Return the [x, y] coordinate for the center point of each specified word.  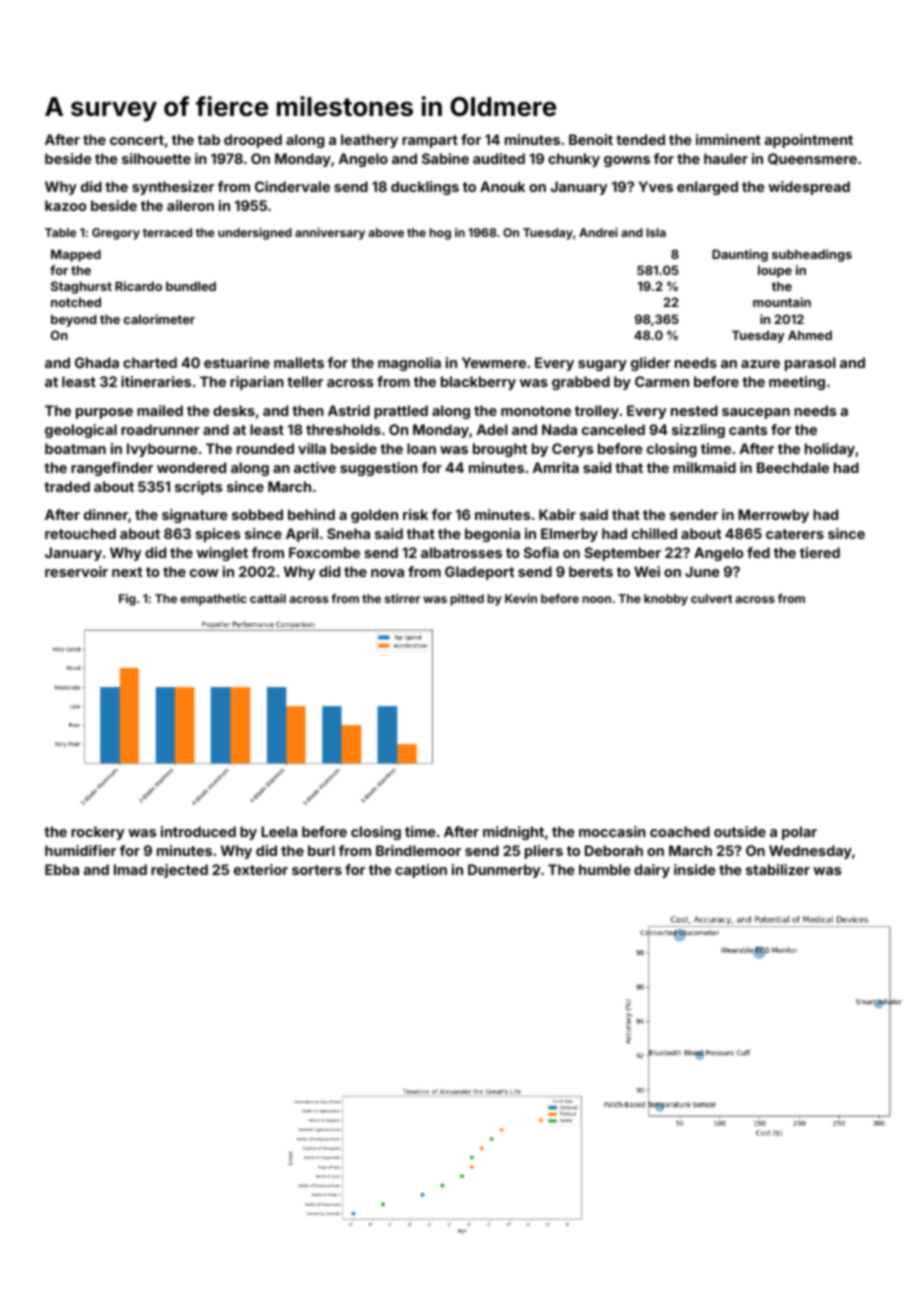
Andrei [598, 232]
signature [194, 516]
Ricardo [138, 286]
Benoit [591, 139]
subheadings [812, 255]
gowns [627, 161]
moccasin [612, 831]
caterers [795, 534]
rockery [97, 833]
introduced [198, 831]
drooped [253, 141]
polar [799, 833]
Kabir [557, 514]
